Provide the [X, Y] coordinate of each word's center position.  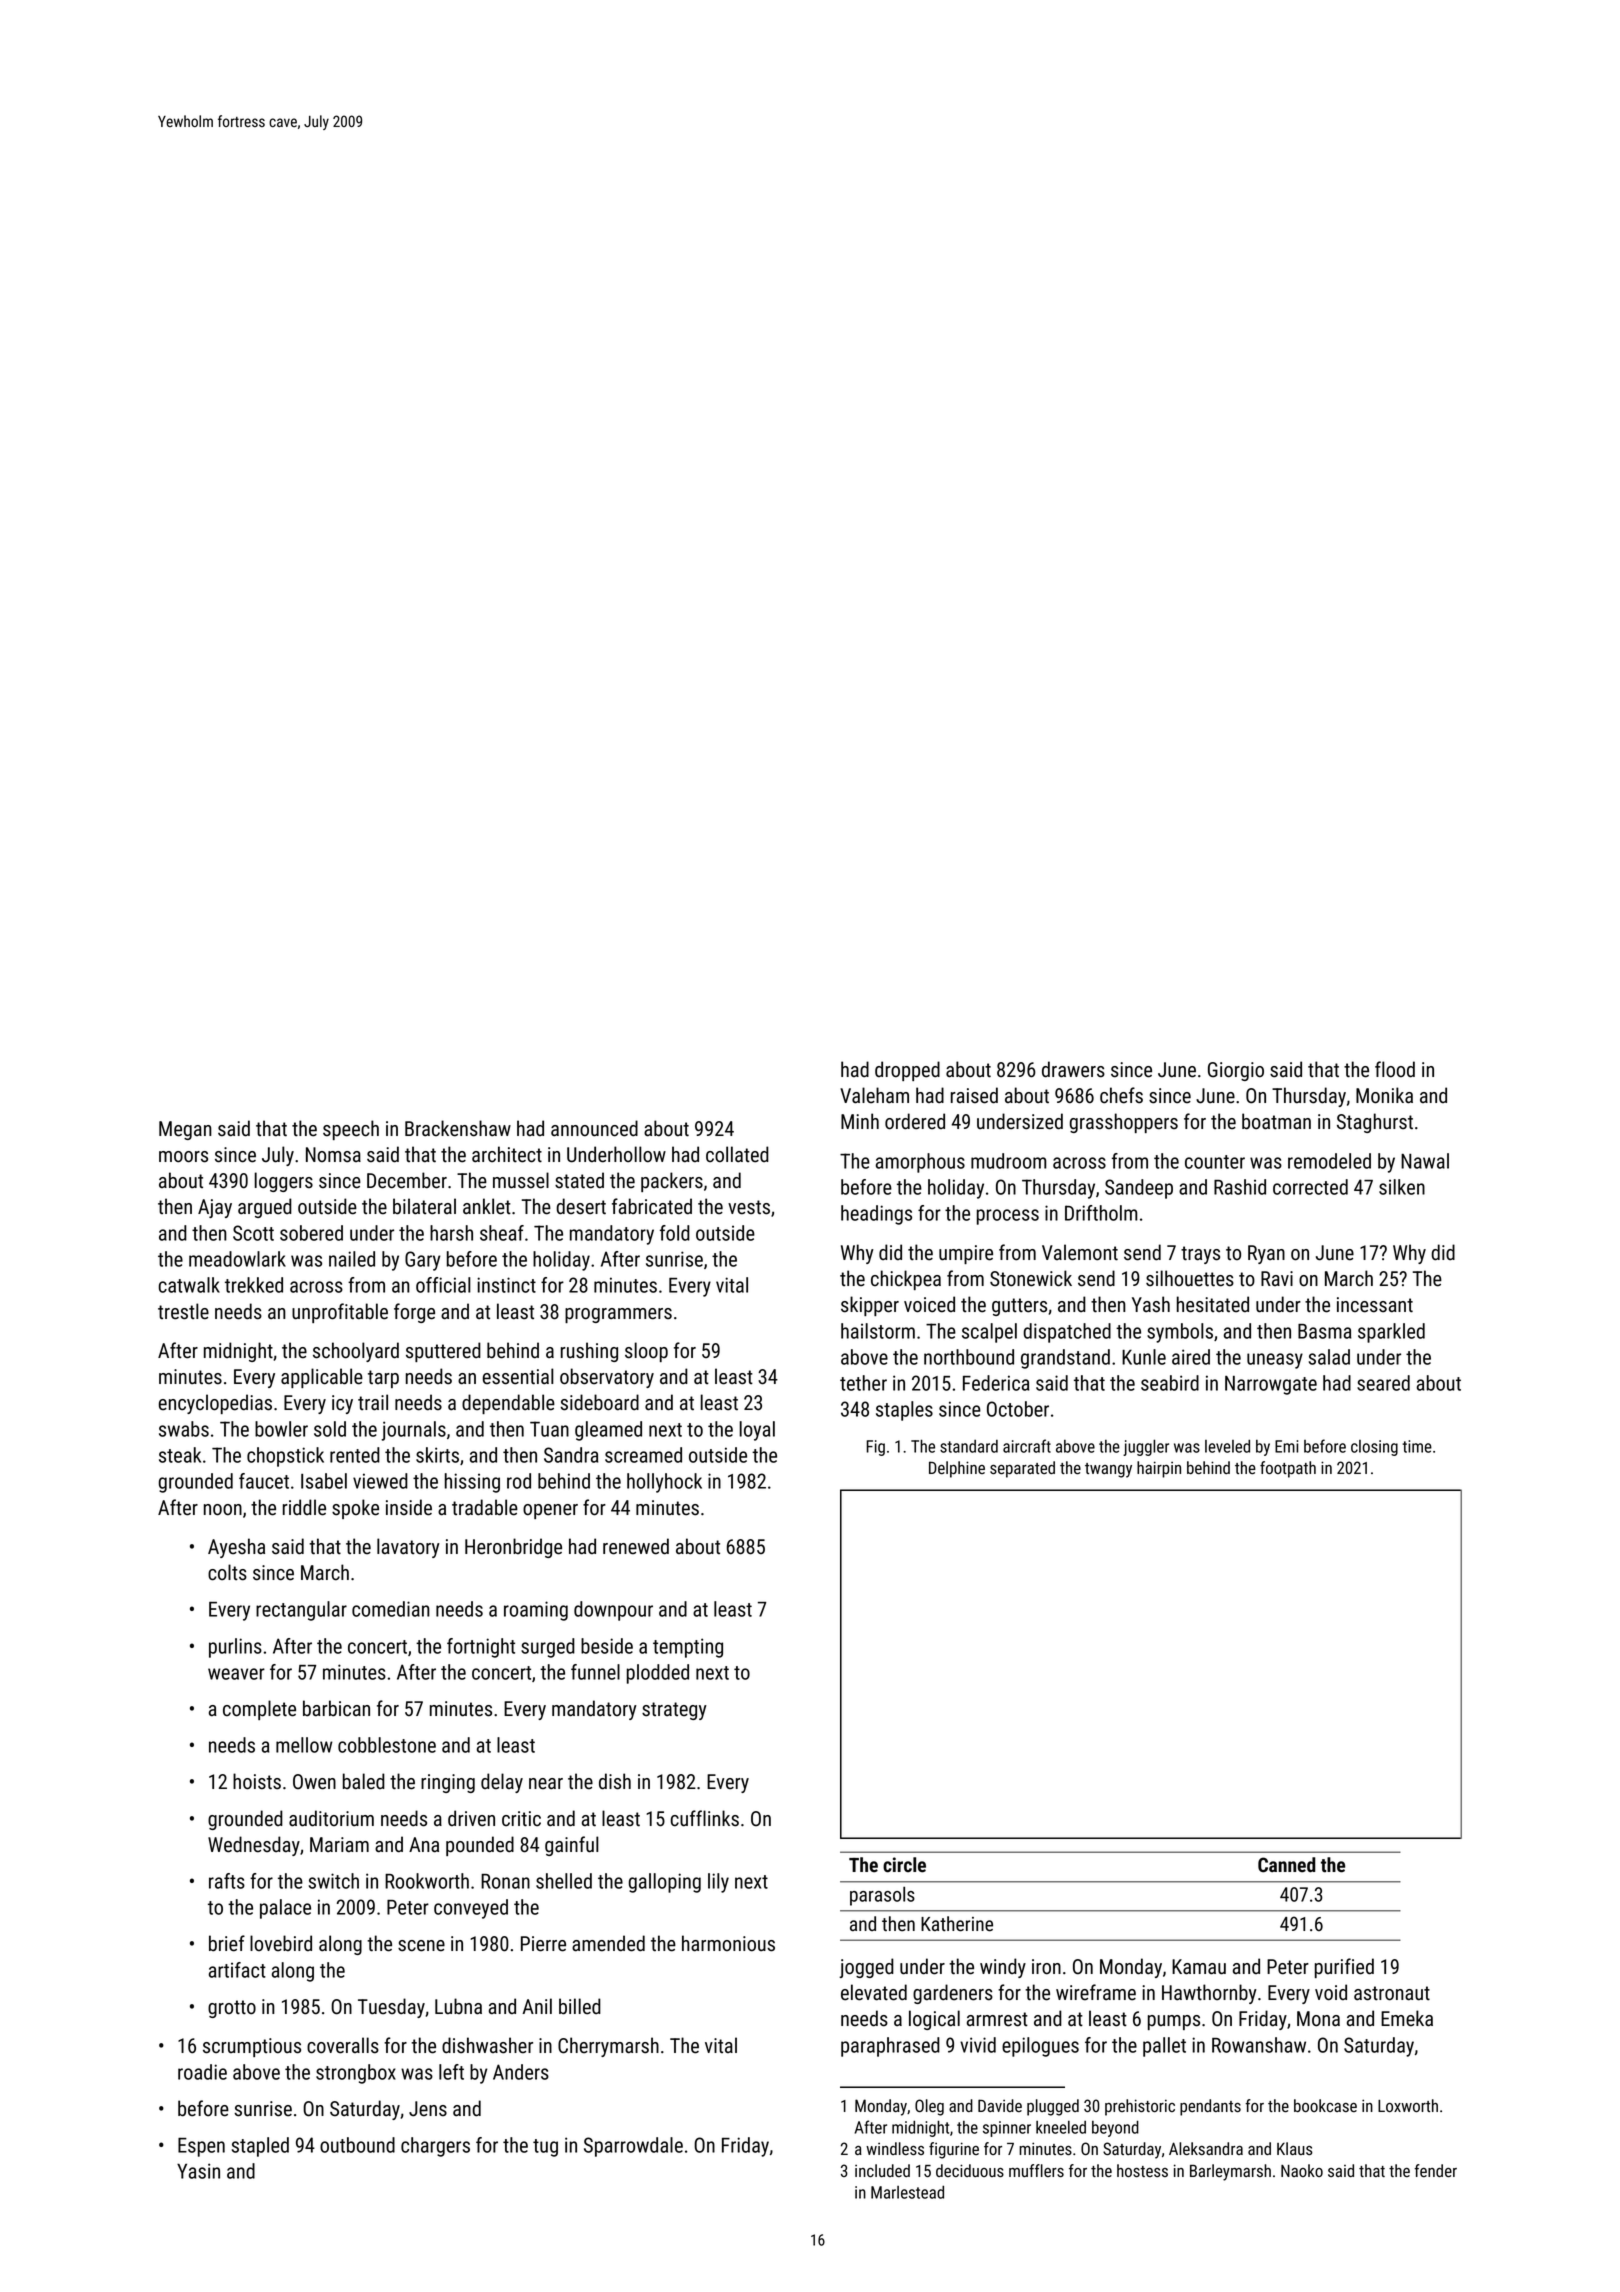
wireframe [1096, 1992]
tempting [688, 1648]
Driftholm [1101, 1213]
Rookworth [427, 1881]
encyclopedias [215, 1404]
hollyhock [664, 1483]
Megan [185, 1130]
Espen [201, 2147]
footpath [1288, 1469]
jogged [866, 1968]
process [1008, 1217]
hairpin [1159, 1469]
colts [227, 1572]
